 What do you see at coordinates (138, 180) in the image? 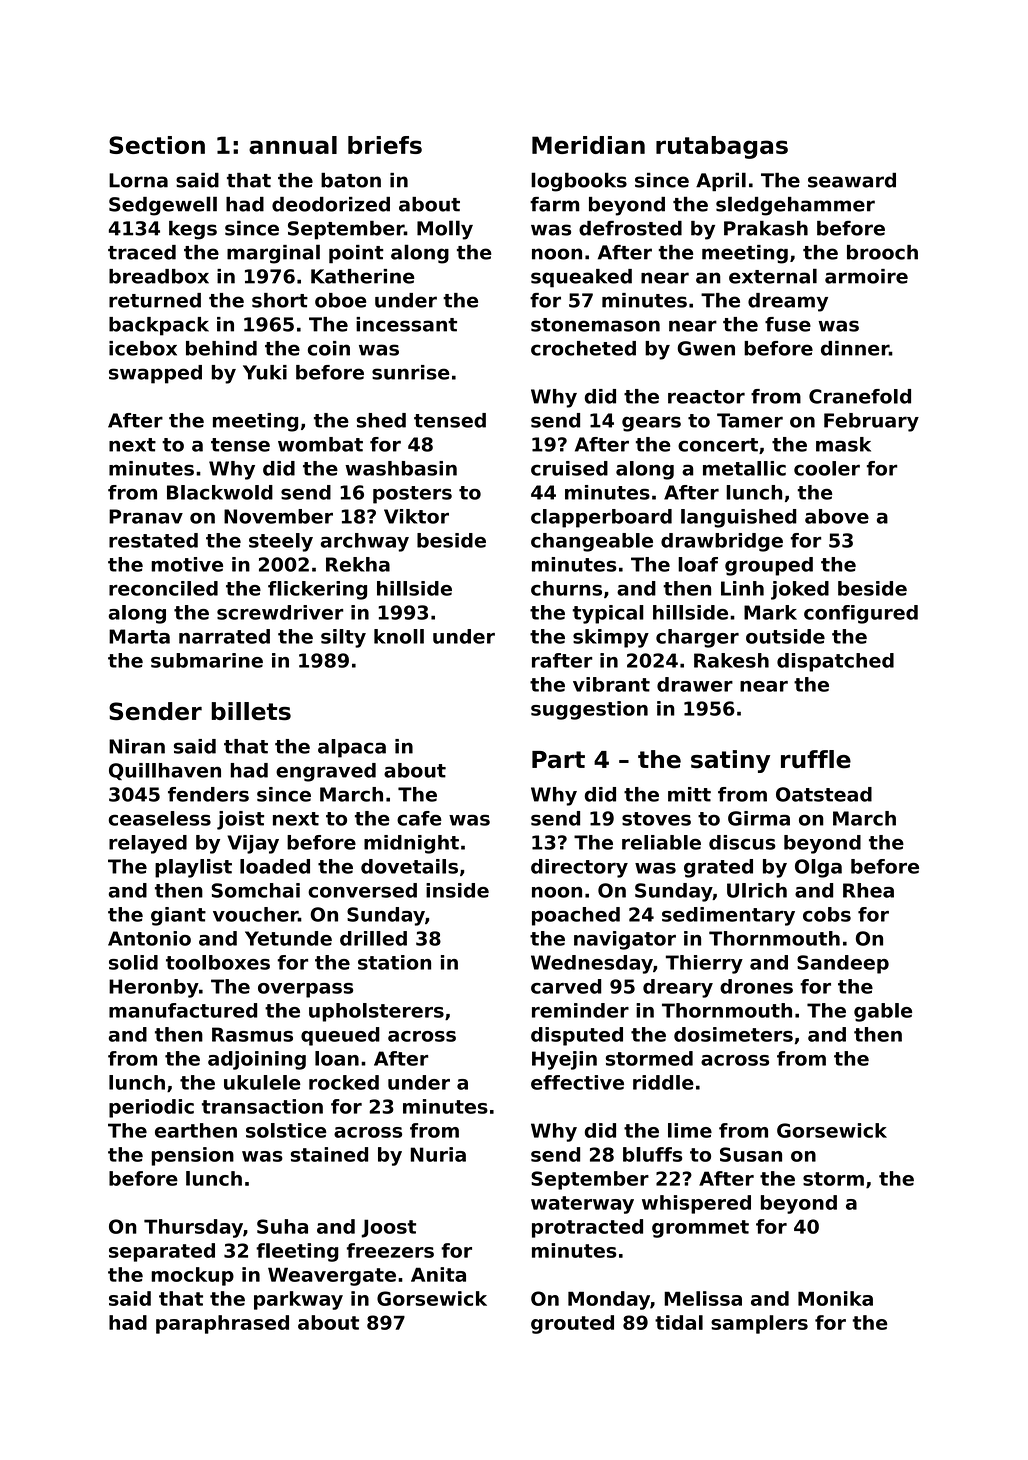
I see `Lorna` at bounding box center [138, 180].
